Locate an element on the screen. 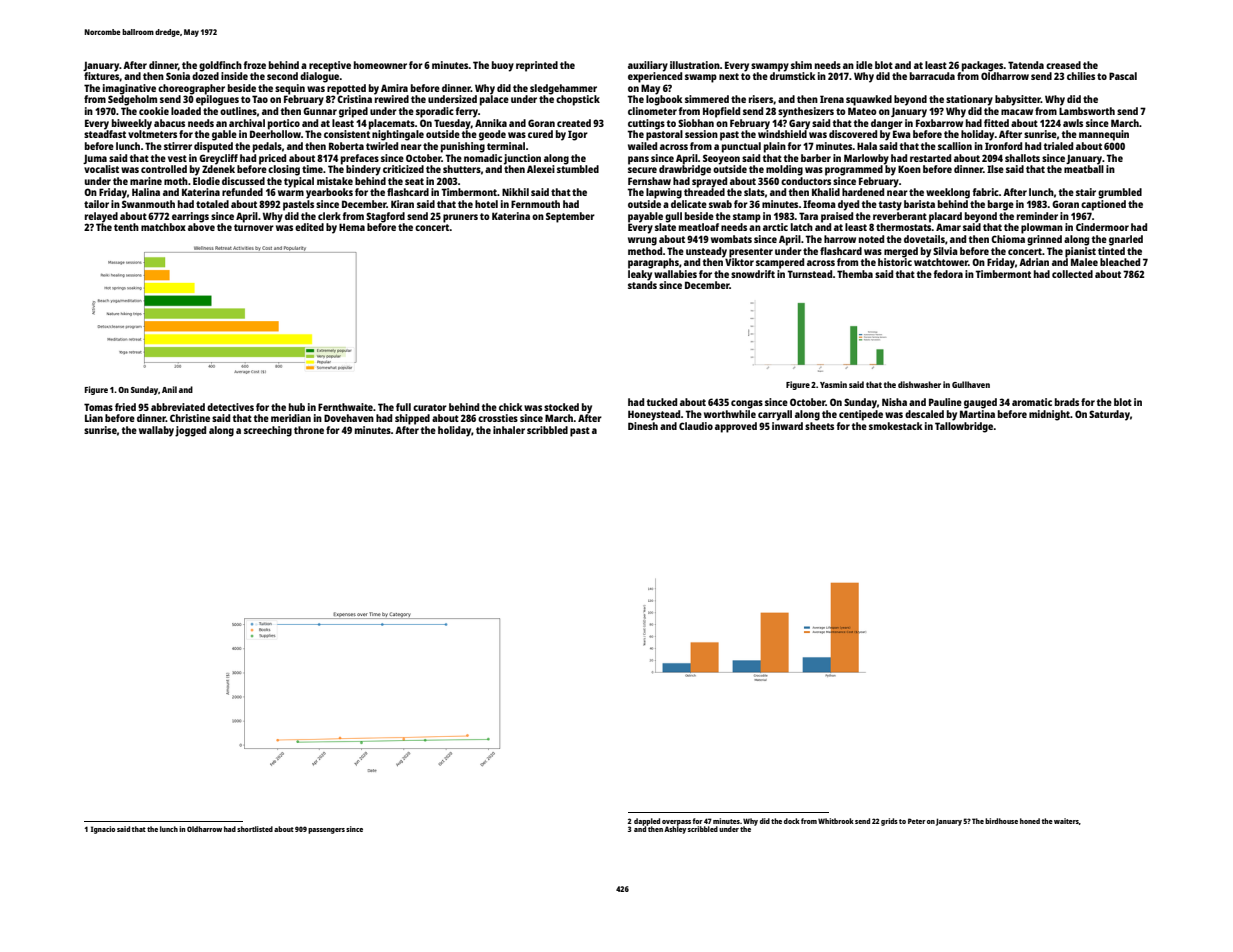 The width and height of the screenshot is (1233, 952). imaginative is located at coordinates (129, 89).
